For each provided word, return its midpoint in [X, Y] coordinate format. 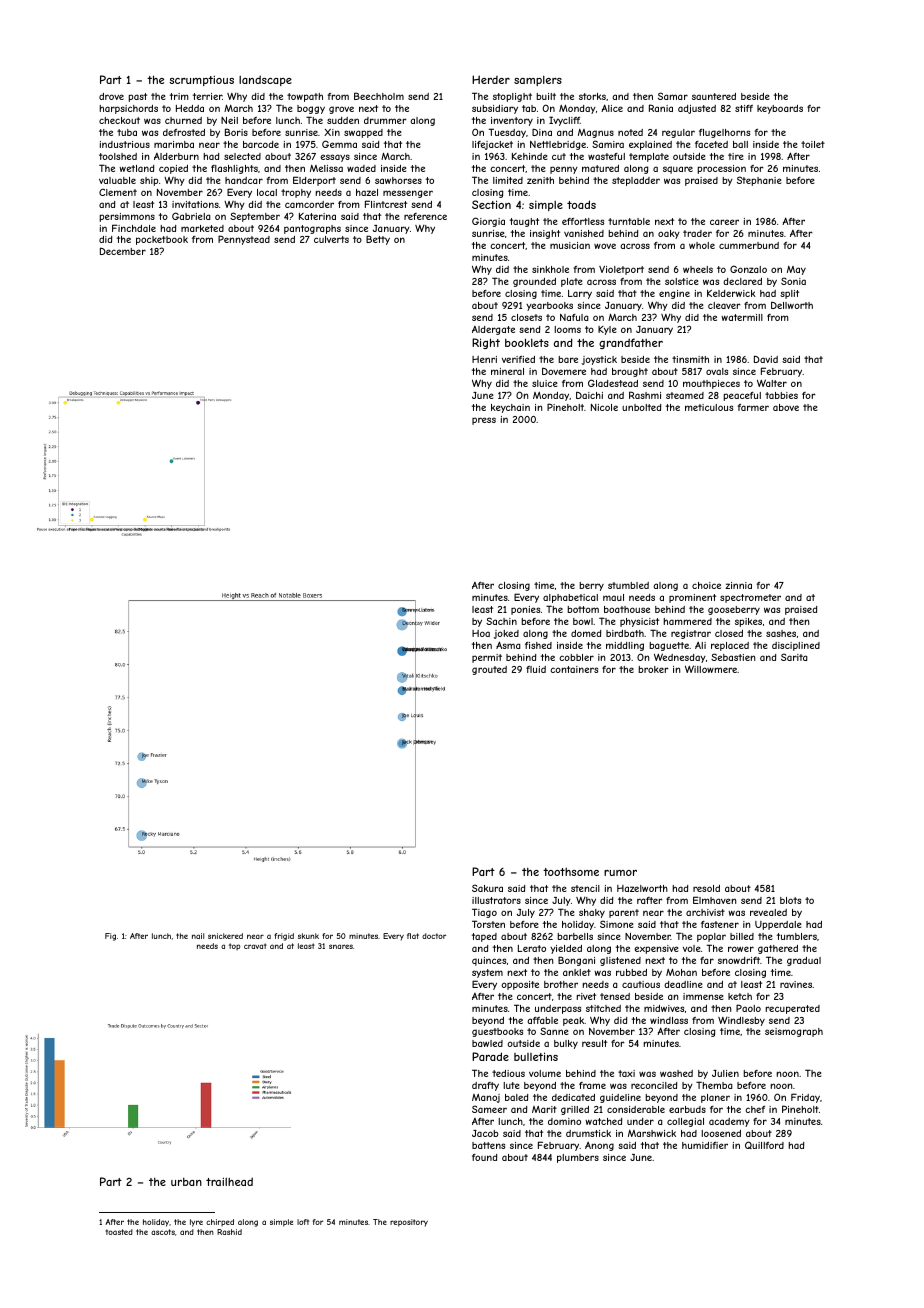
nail [198, 936]
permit [487, 658]
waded [361, 168]
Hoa [481, 633]
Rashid [229, 1232]
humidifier [705, 1145]
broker [653, 669]
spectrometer [750, 598]
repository [409, 1223]
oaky [669, 234]
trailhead [229, 1181]
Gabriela [191, 216]
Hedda [190, 108]
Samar [673, 96]
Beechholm [379, 96]
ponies [525, 610]
